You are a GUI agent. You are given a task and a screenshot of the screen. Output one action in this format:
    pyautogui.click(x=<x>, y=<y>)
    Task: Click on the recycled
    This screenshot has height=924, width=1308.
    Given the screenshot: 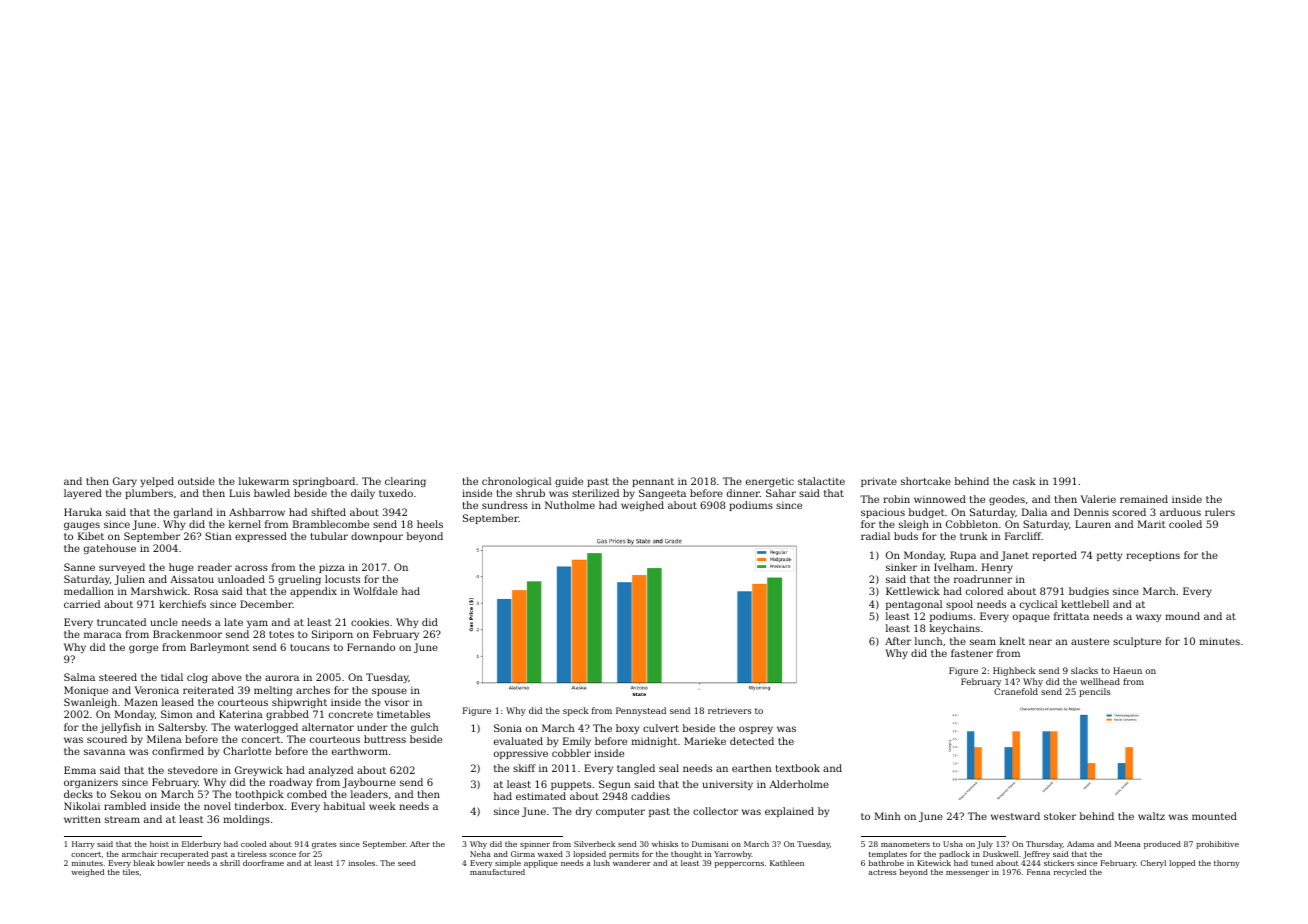 What is the action you would take?
    pyautogui.click(x=1070, y=873)
